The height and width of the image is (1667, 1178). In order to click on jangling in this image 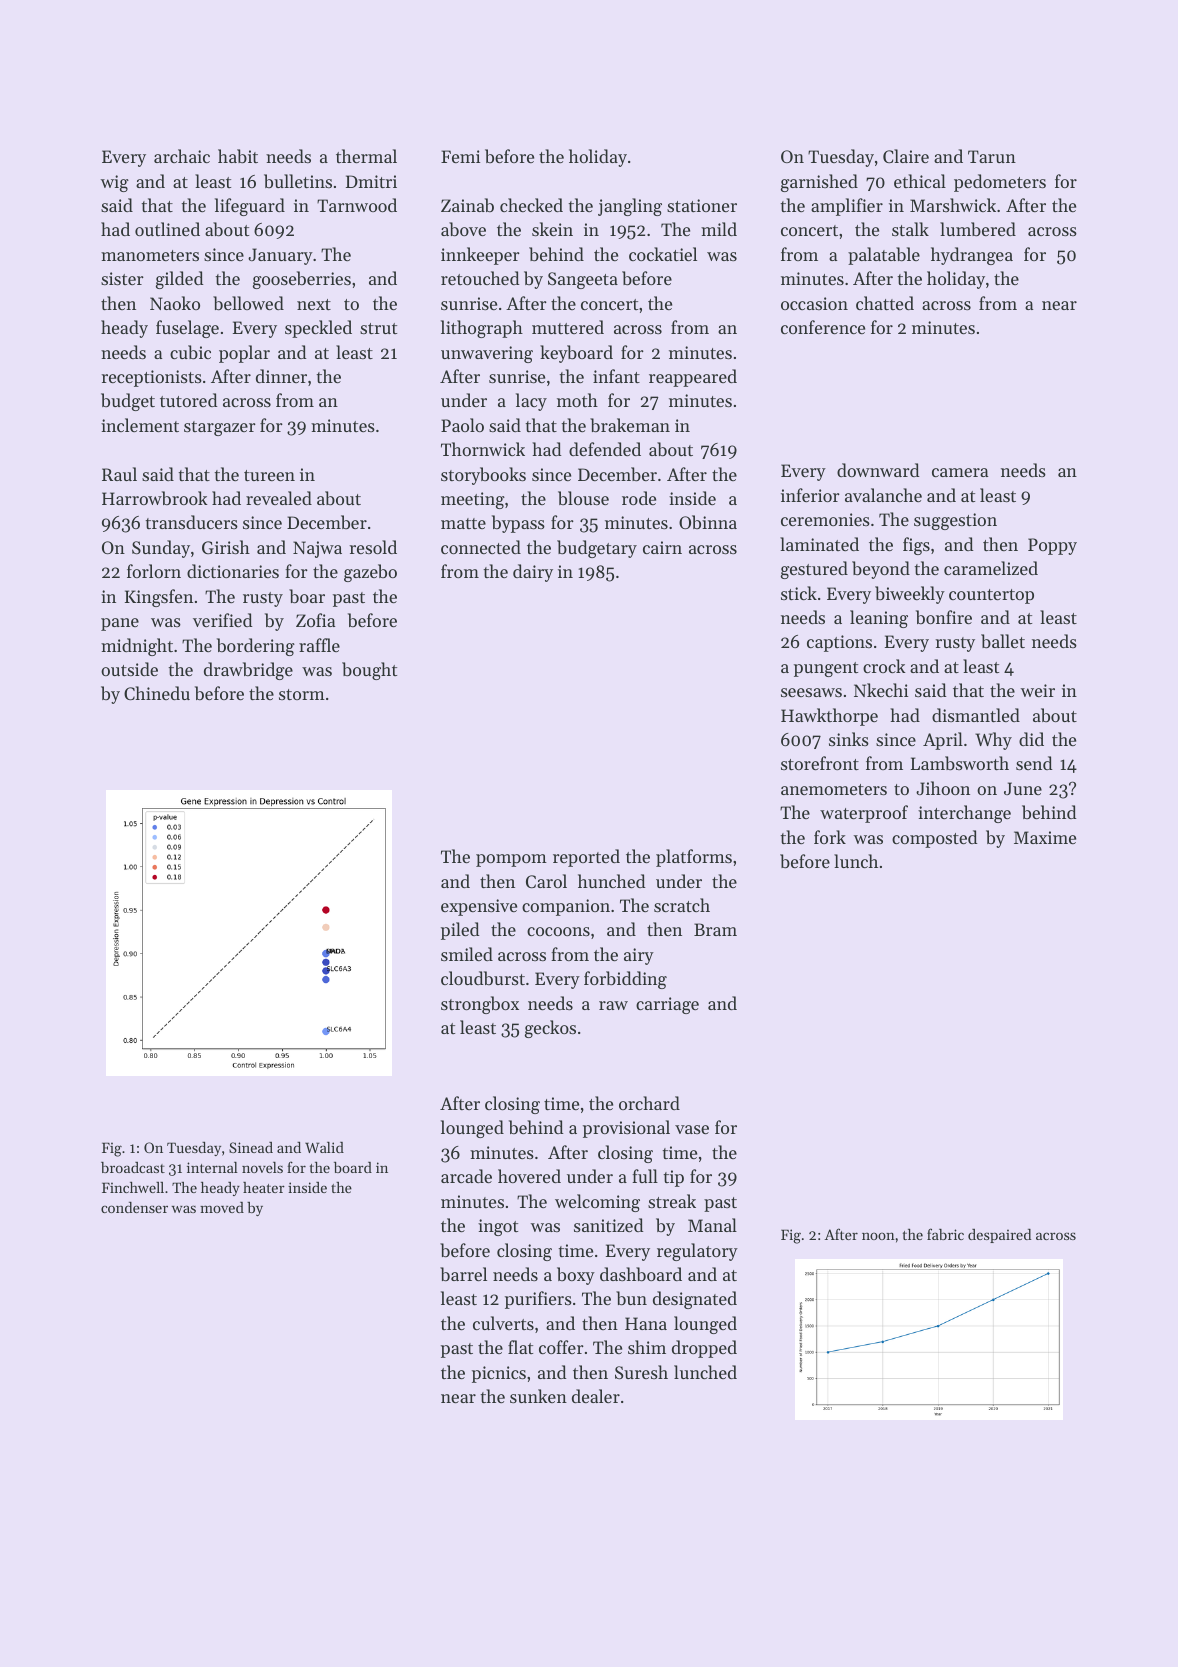, I will do `click(630, 207)`.
